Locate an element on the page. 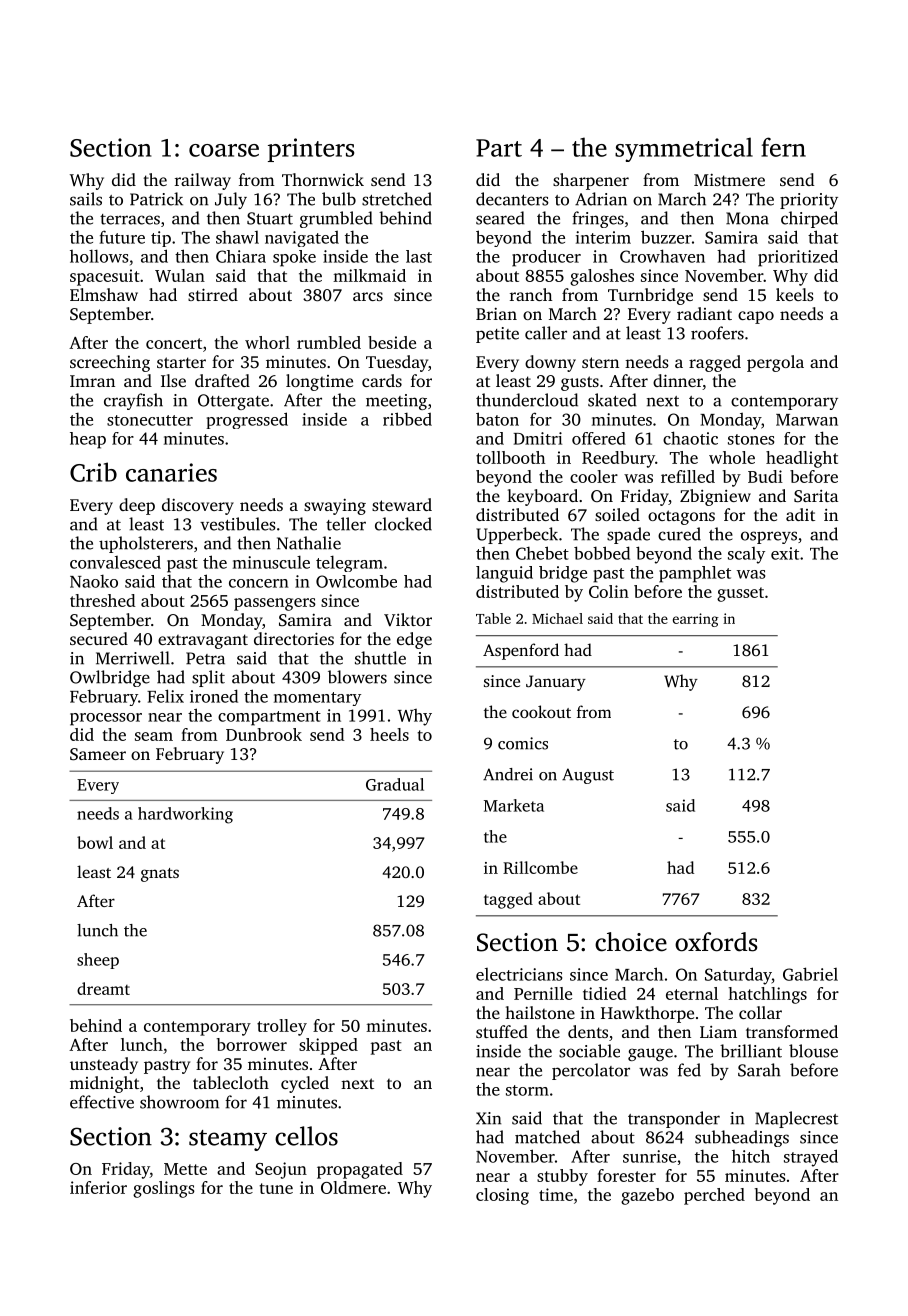 This document has width=908, height=1316. matched is located at coordinates (547, 1137).
